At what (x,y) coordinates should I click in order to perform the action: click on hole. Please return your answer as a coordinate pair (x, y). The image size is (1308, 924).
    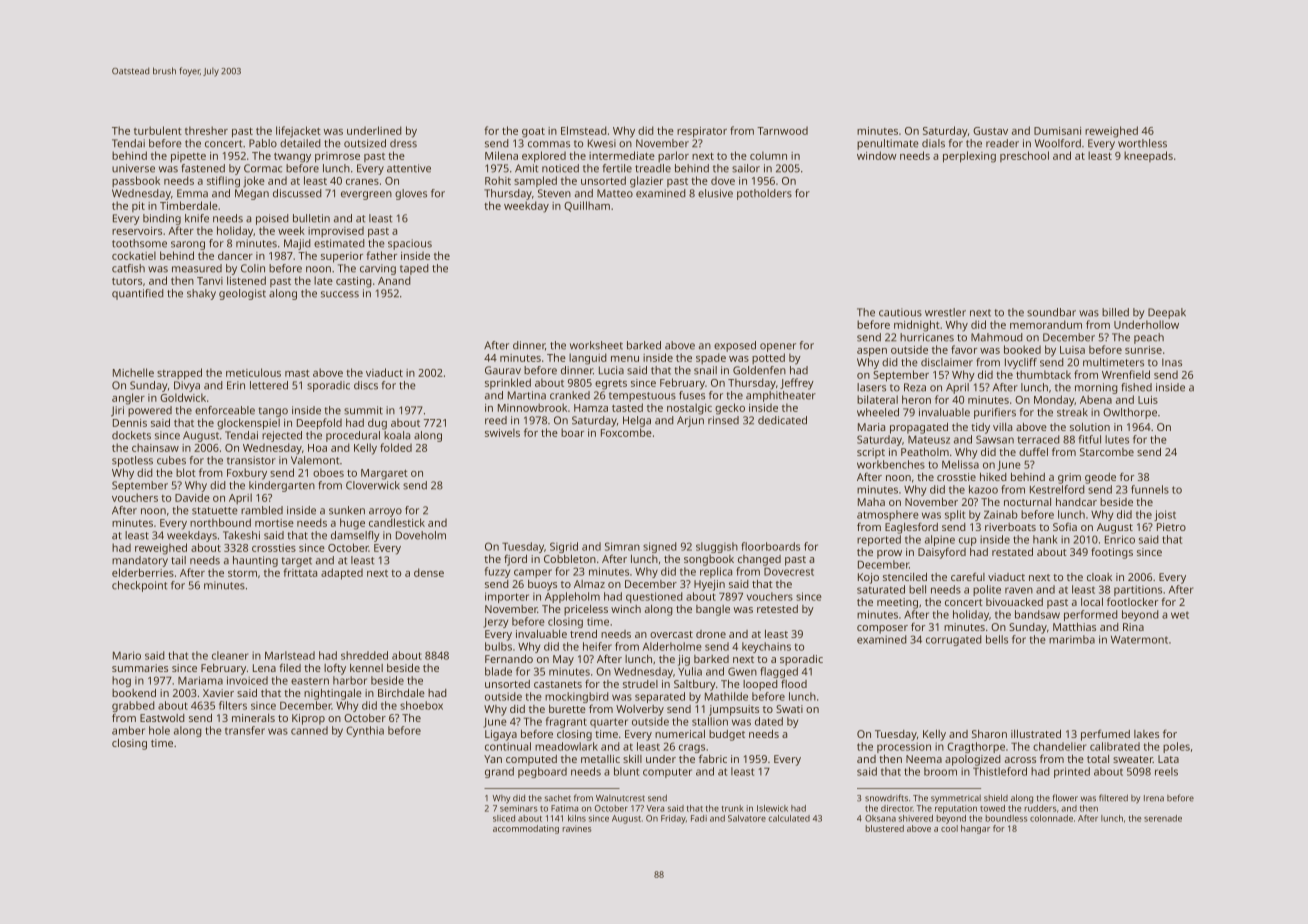
    Looking at the image, I should click on (159, 730).
